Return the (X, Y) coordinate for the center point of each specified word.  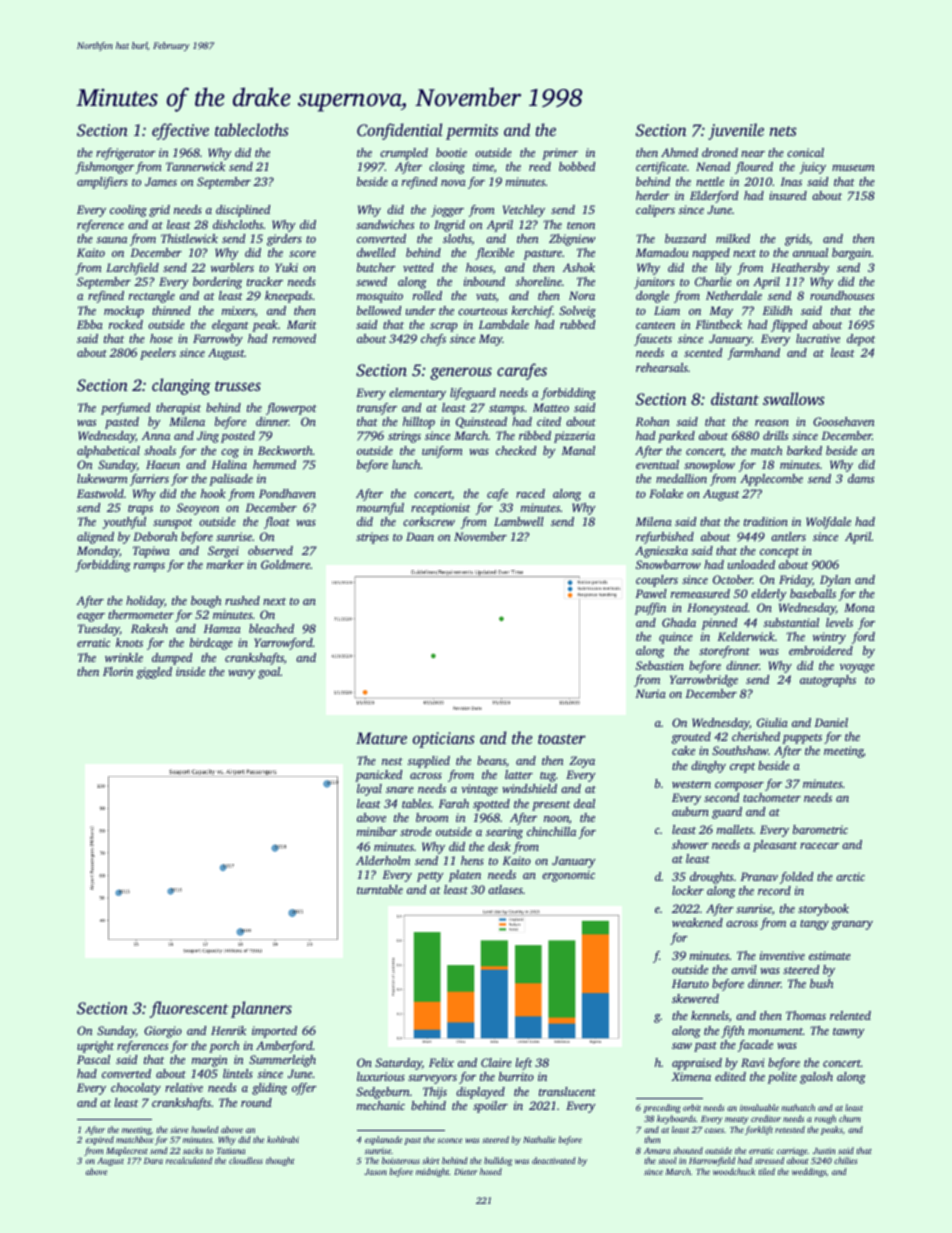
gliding (269, 1089)
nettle (710, 181)
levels (839, 622)
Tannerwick (195, 166)
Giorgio (163, 1032)
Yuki (286, 267)
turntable (380, 889)
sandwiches (385, 224)
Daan (420, 536)
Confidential (400, 131)
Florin (118, 671)
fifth (732, 1032)
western (691, 784)
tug (548, 777)
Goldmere (285, 564)
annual (810, 252)
